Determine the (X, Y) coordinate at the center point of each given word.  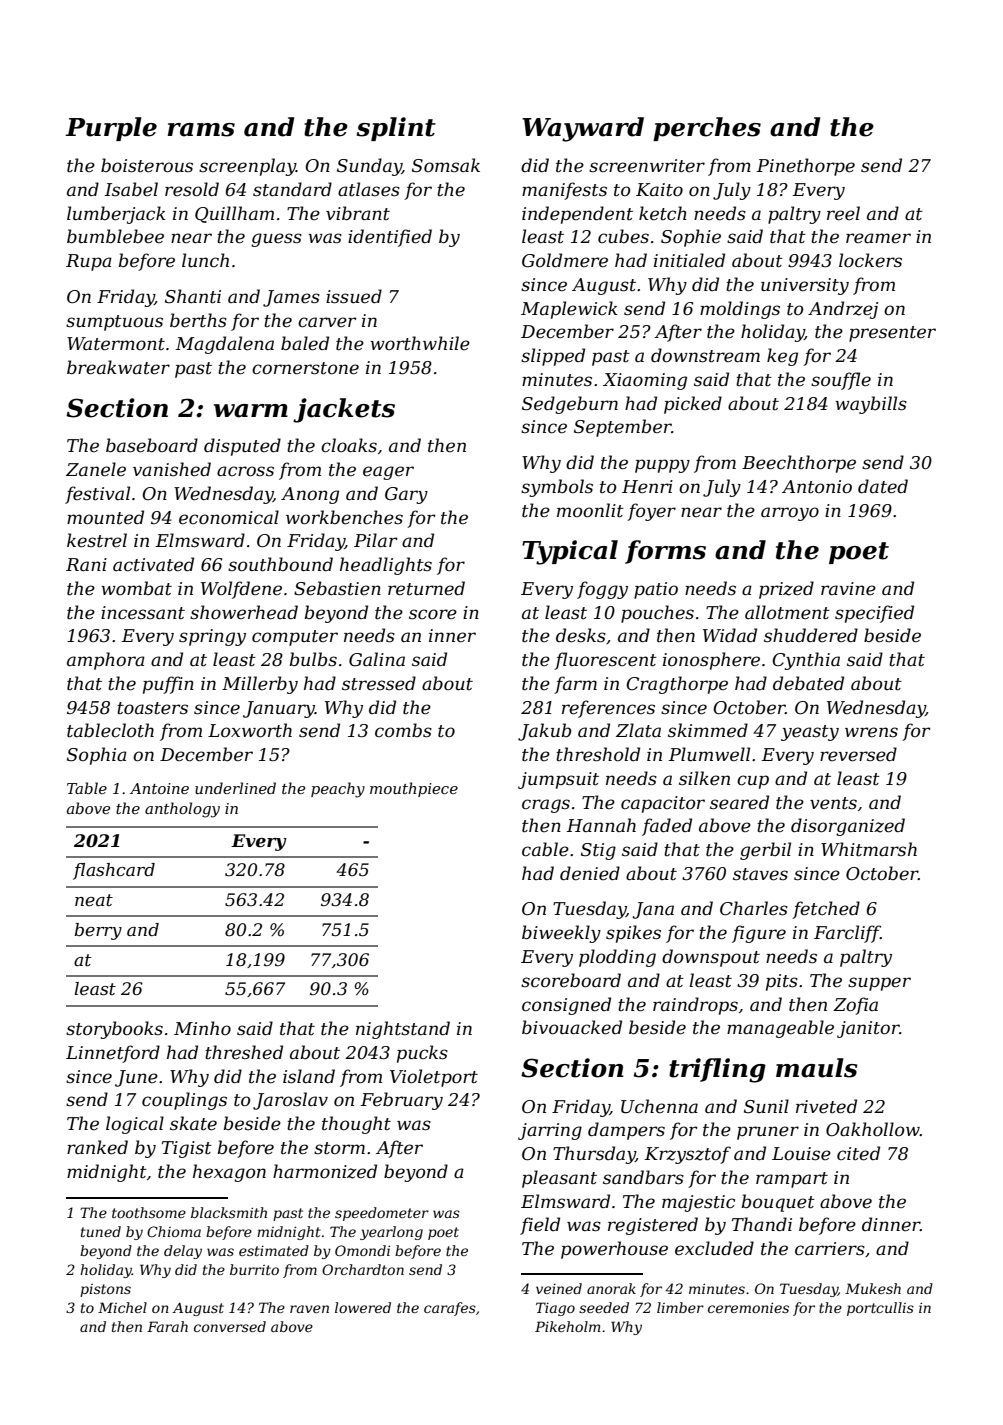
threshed (244, 1052)
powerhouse (614, 1250)
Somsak (446, 165)
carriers (830, 1249)
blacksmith (229, 1212)
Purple (111, 129)
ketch (663, 213)
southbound (280, 564)
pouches (657, 614)
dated (883, 486)
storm (339, 1148)
